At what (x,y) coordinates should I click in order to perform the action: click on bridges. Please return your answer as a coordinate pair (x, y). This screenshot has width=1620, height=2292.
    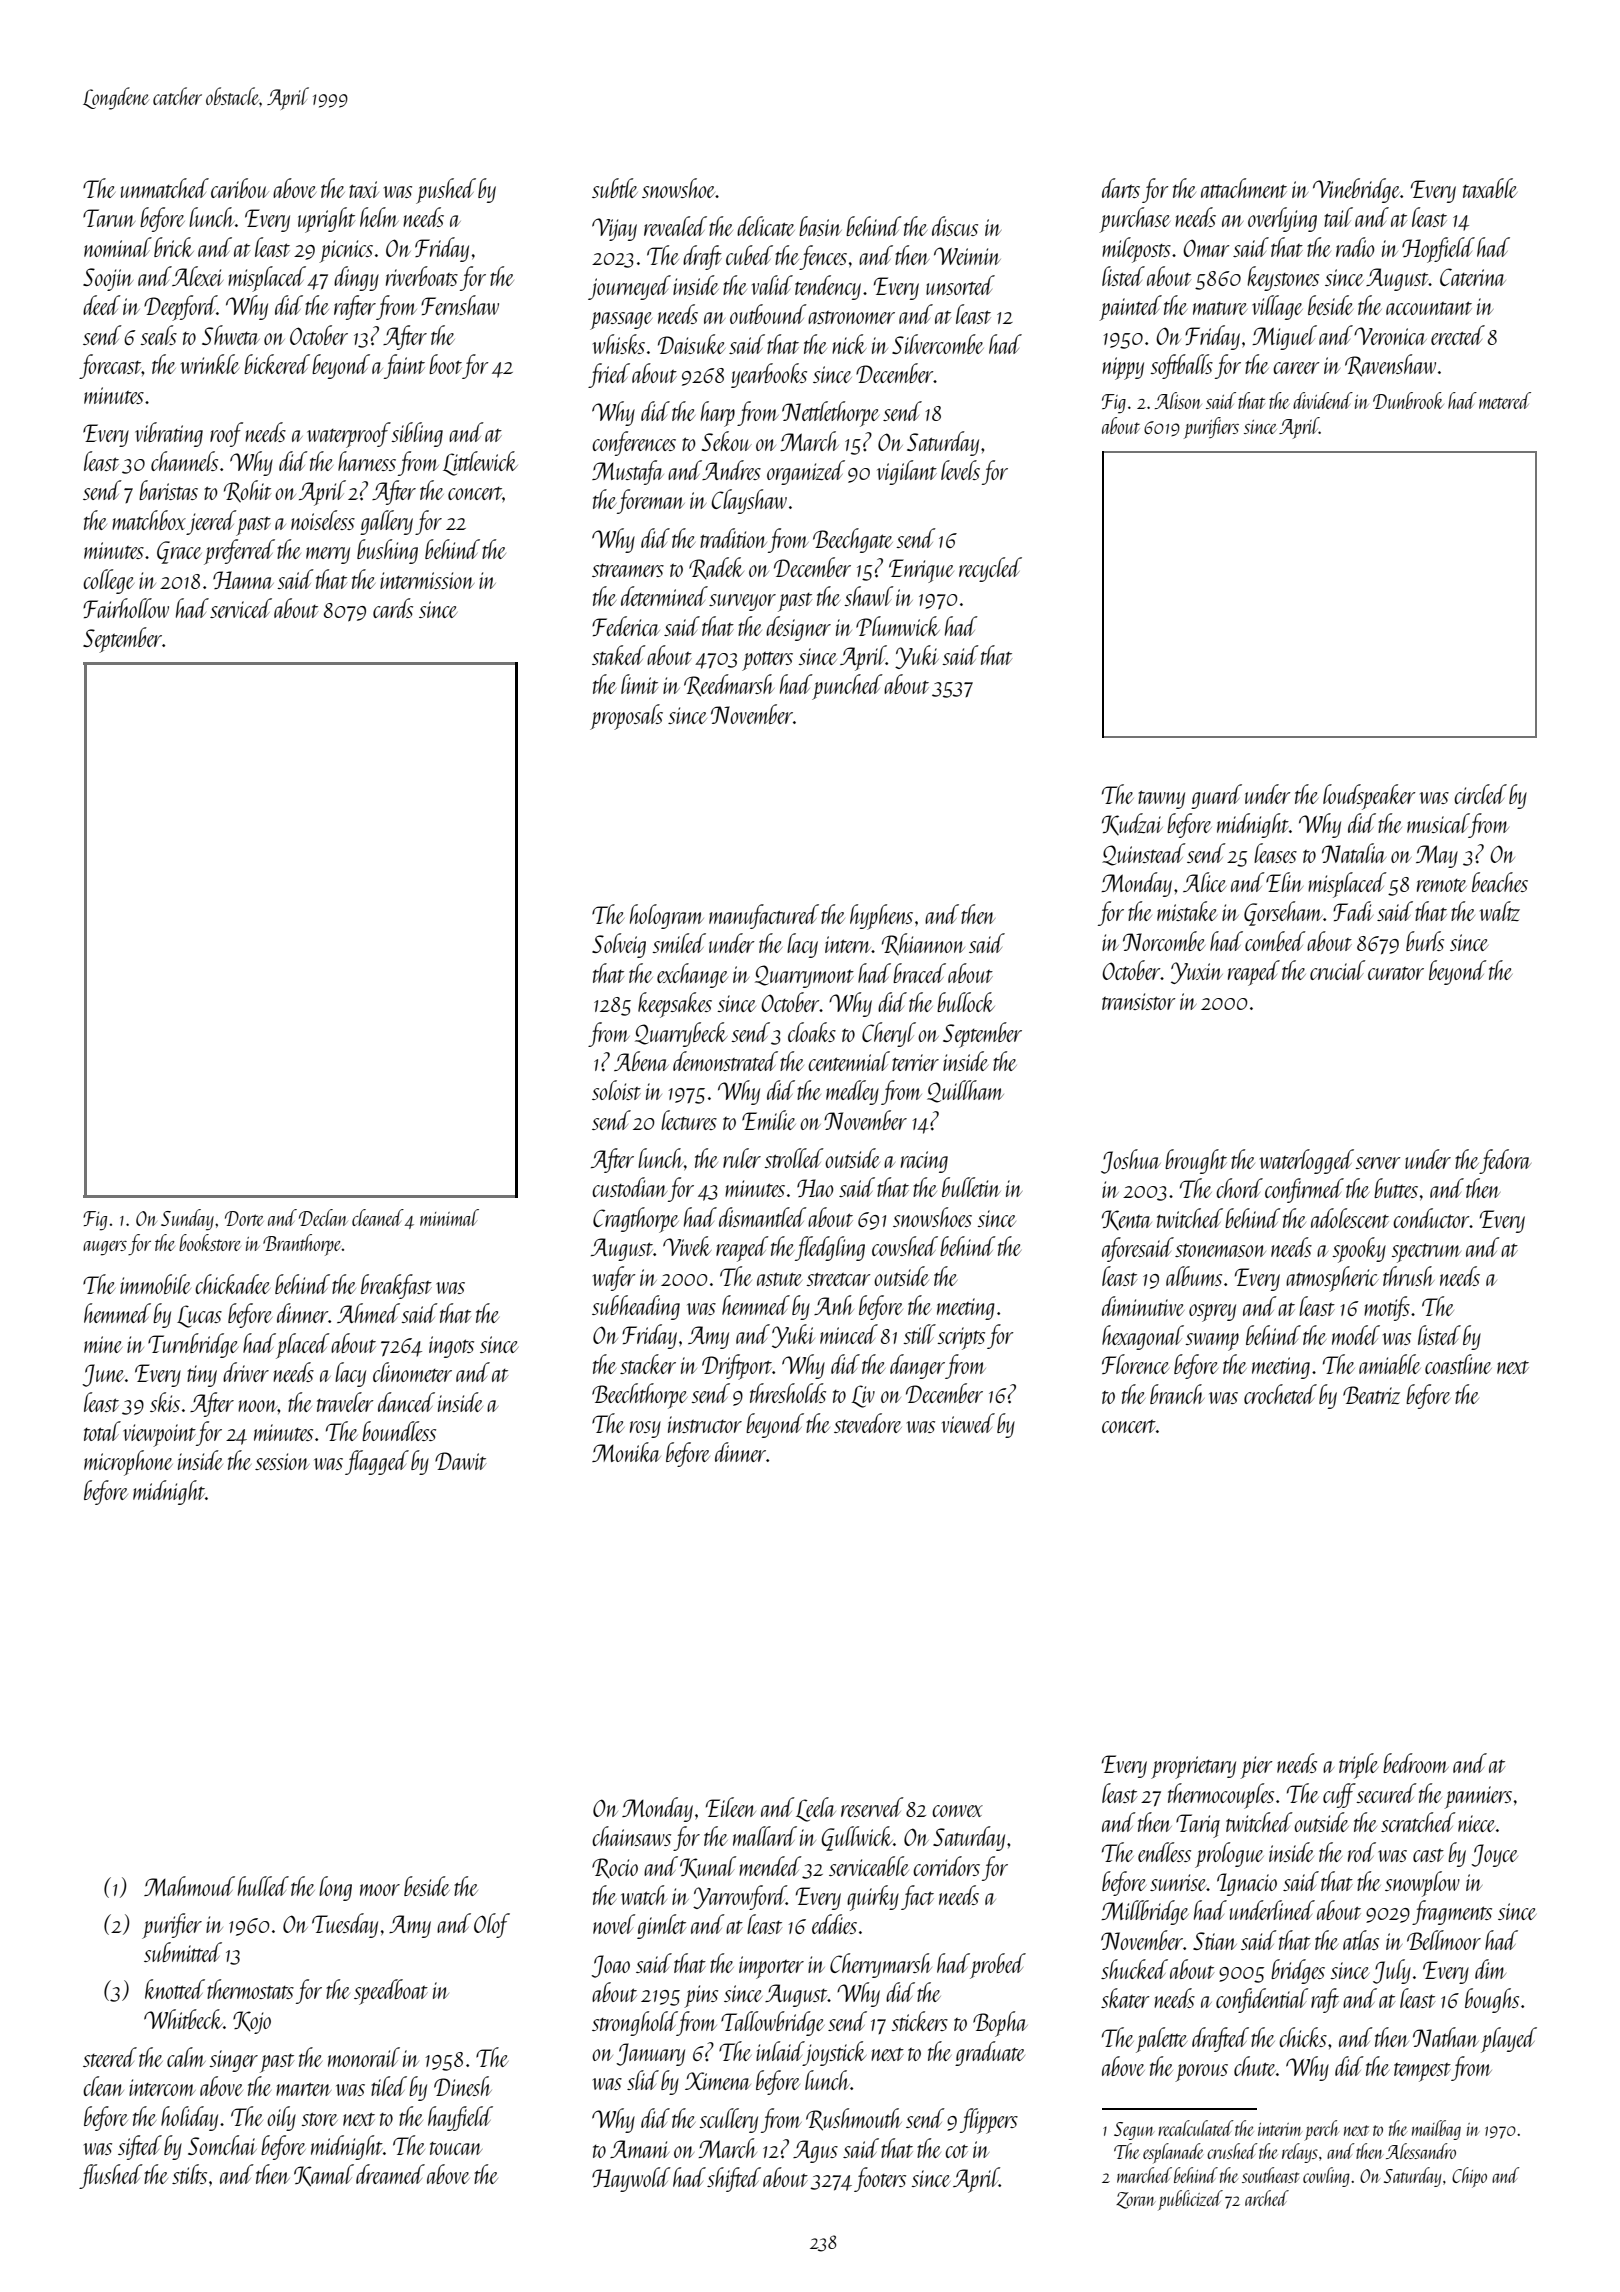
    Looking at the image, I should click on (1298, 1971).
